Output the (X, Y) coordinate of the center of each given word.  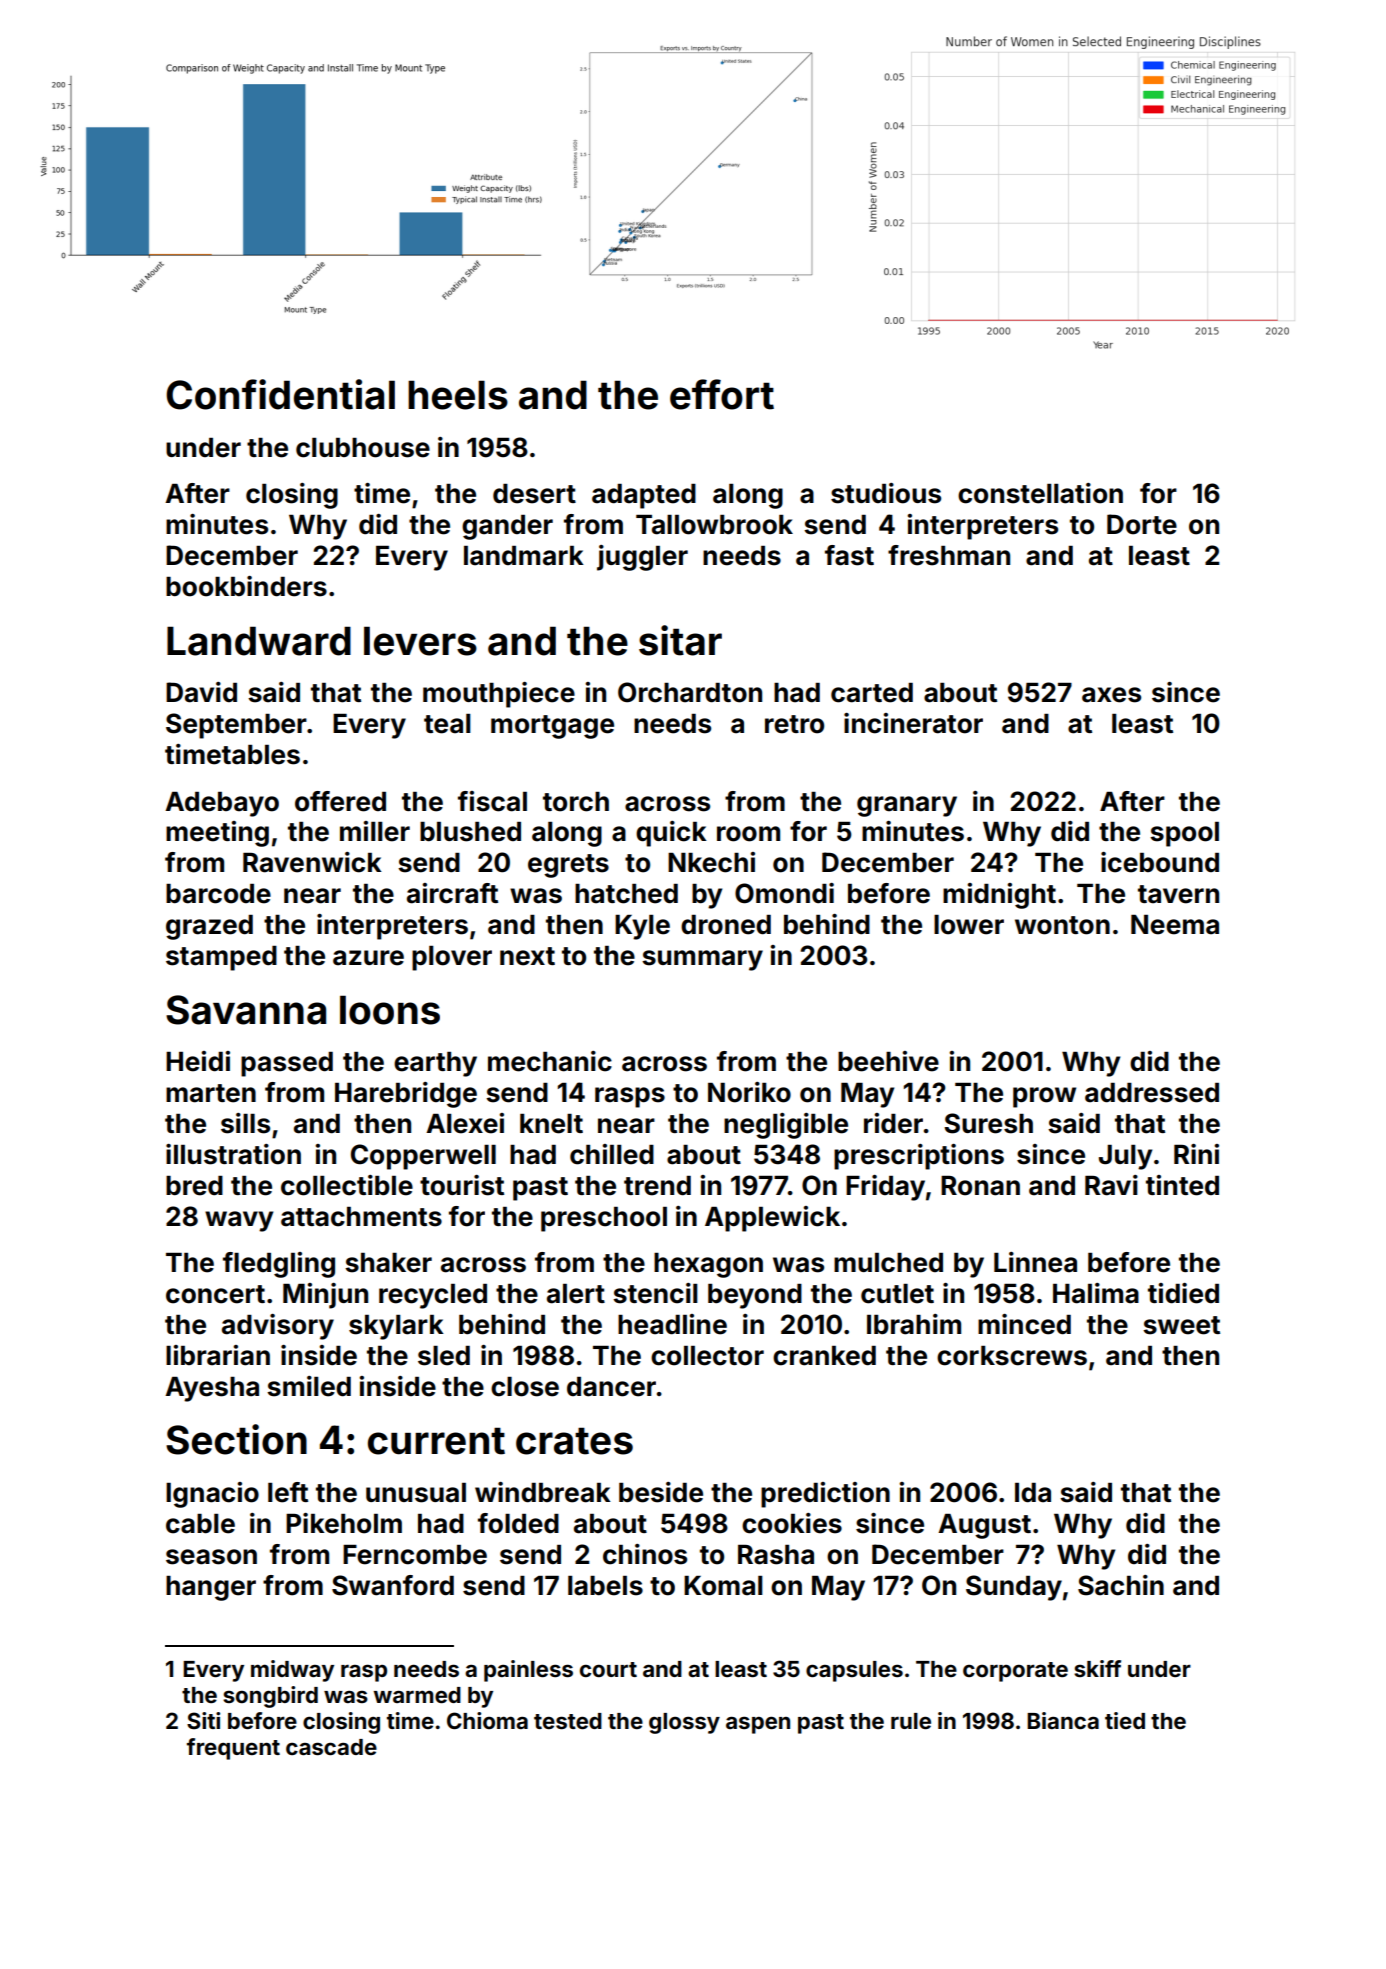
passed (287, 1064)
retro (794, 724)
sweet (1181, 1325)
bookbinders (246, 586)
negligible (786, 1126)
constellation (1040, 493)
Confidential (280, 394)
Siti (203, 1720)
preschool (604, 1219)
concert (215, 1294)
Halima (1096, 1293)
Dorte (1142, 524)
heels (458, 395)
